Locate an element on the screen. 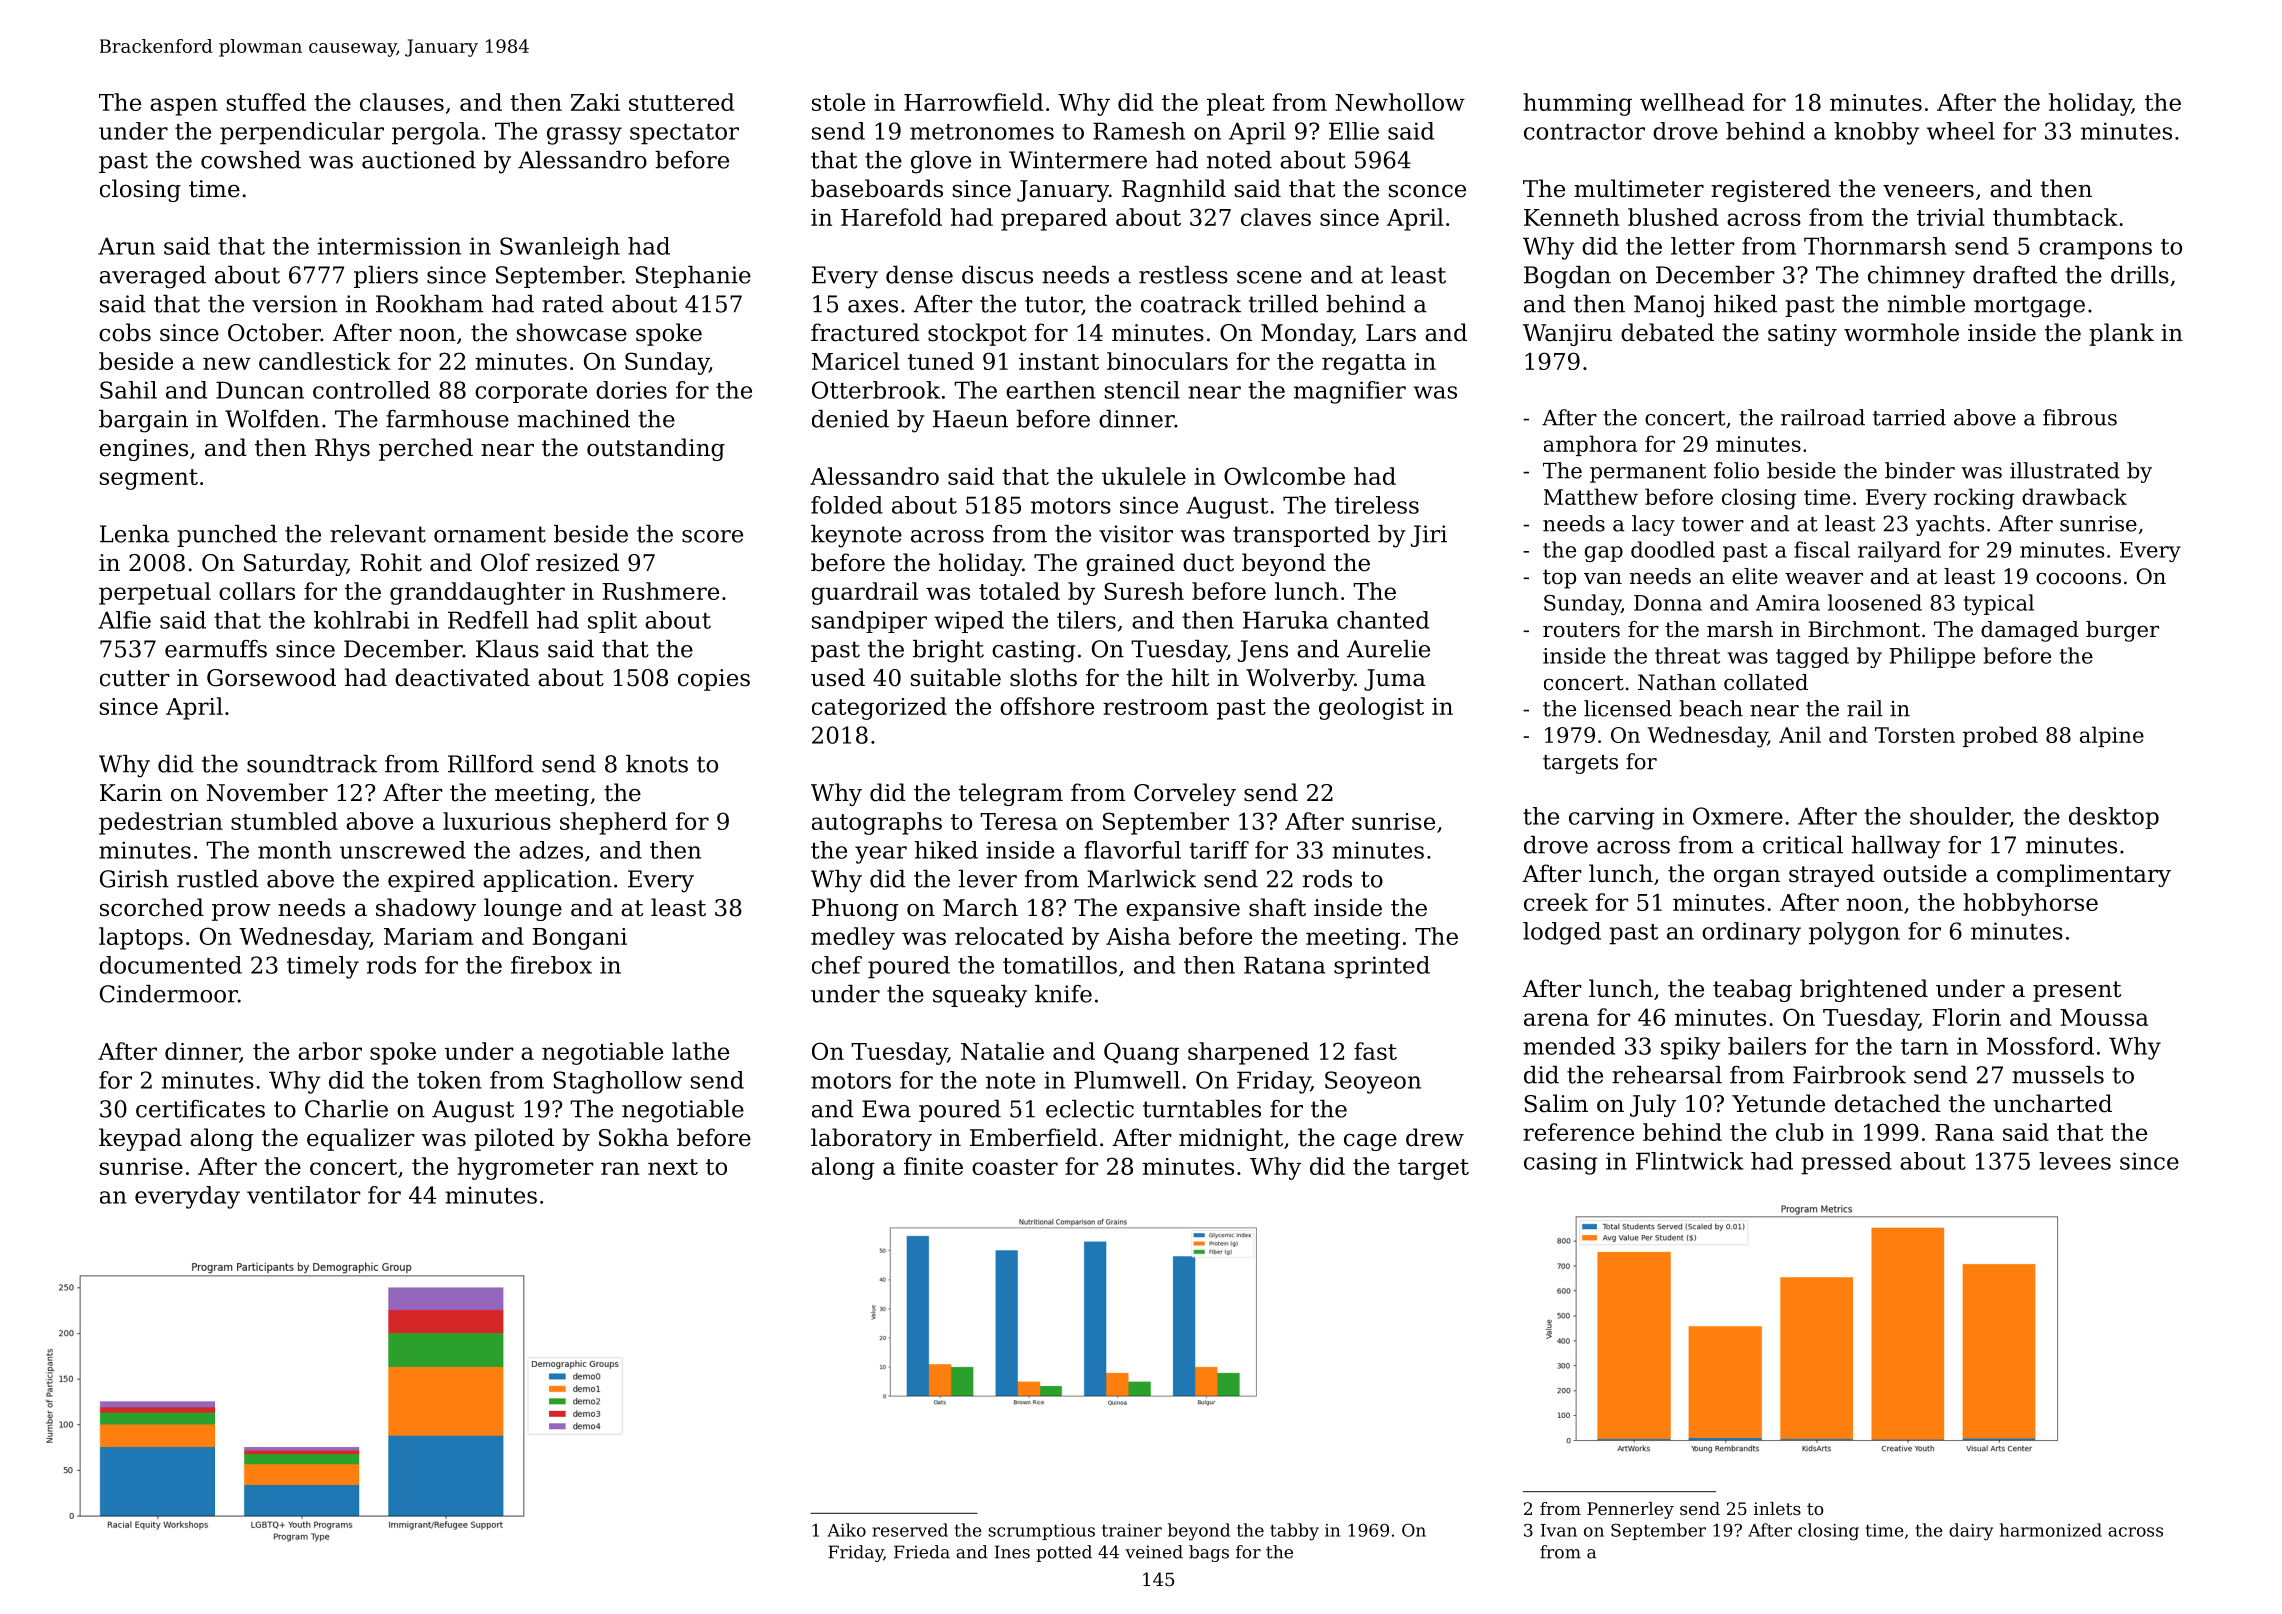 This screenshot has width=2282, height=1614. chimney is located at coordinates (1916, 277).
